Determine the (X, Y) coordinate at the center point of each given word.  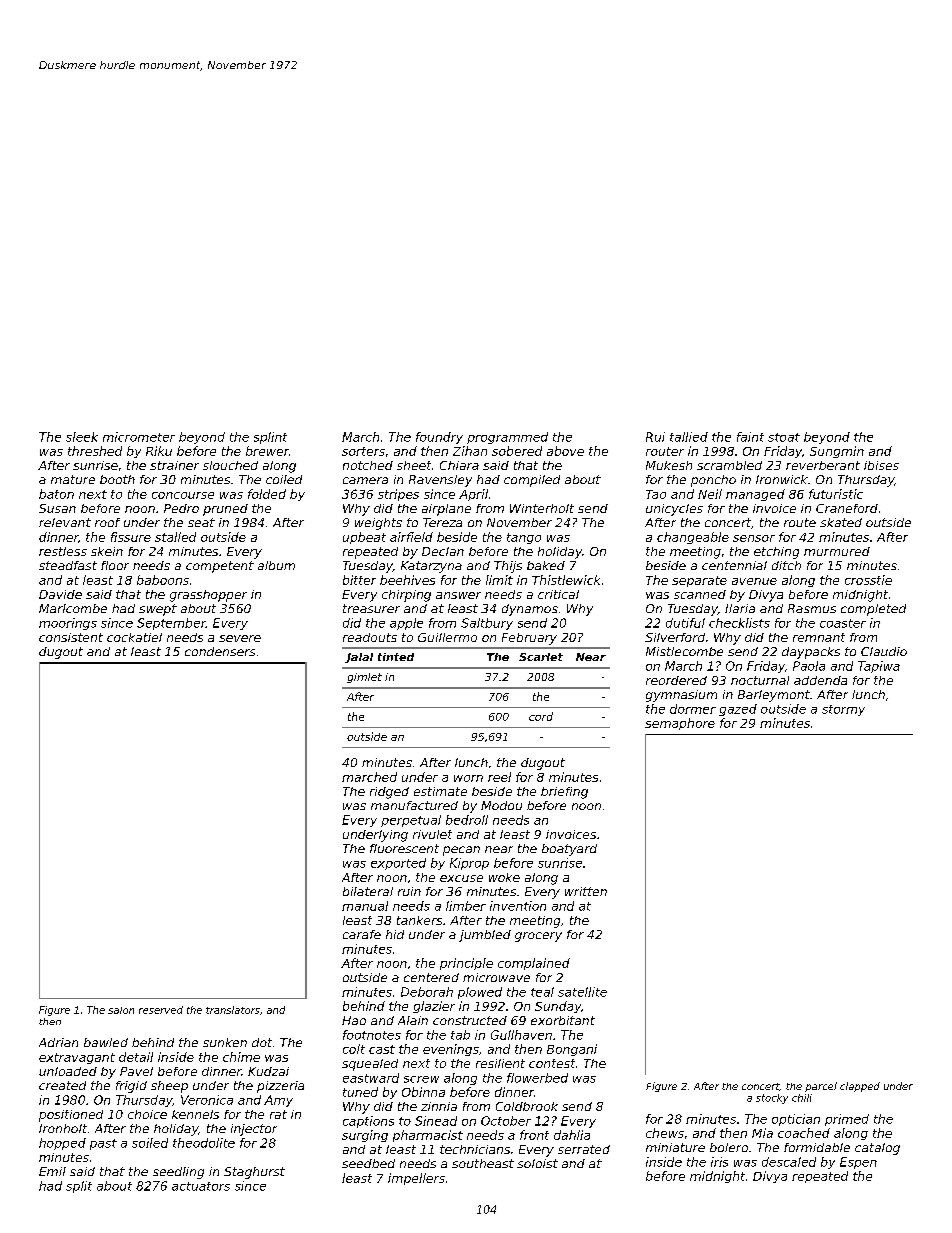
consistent (71, 637)
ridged (389, 793)
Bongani (572, 1050)
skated (841, 522)
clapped (860, 1087)
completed (873, 610)
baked (546, 565)
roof (107, 522)
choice (147, 1114)
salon (121, 1010)
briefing (564, 793)
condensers (220, 651)
